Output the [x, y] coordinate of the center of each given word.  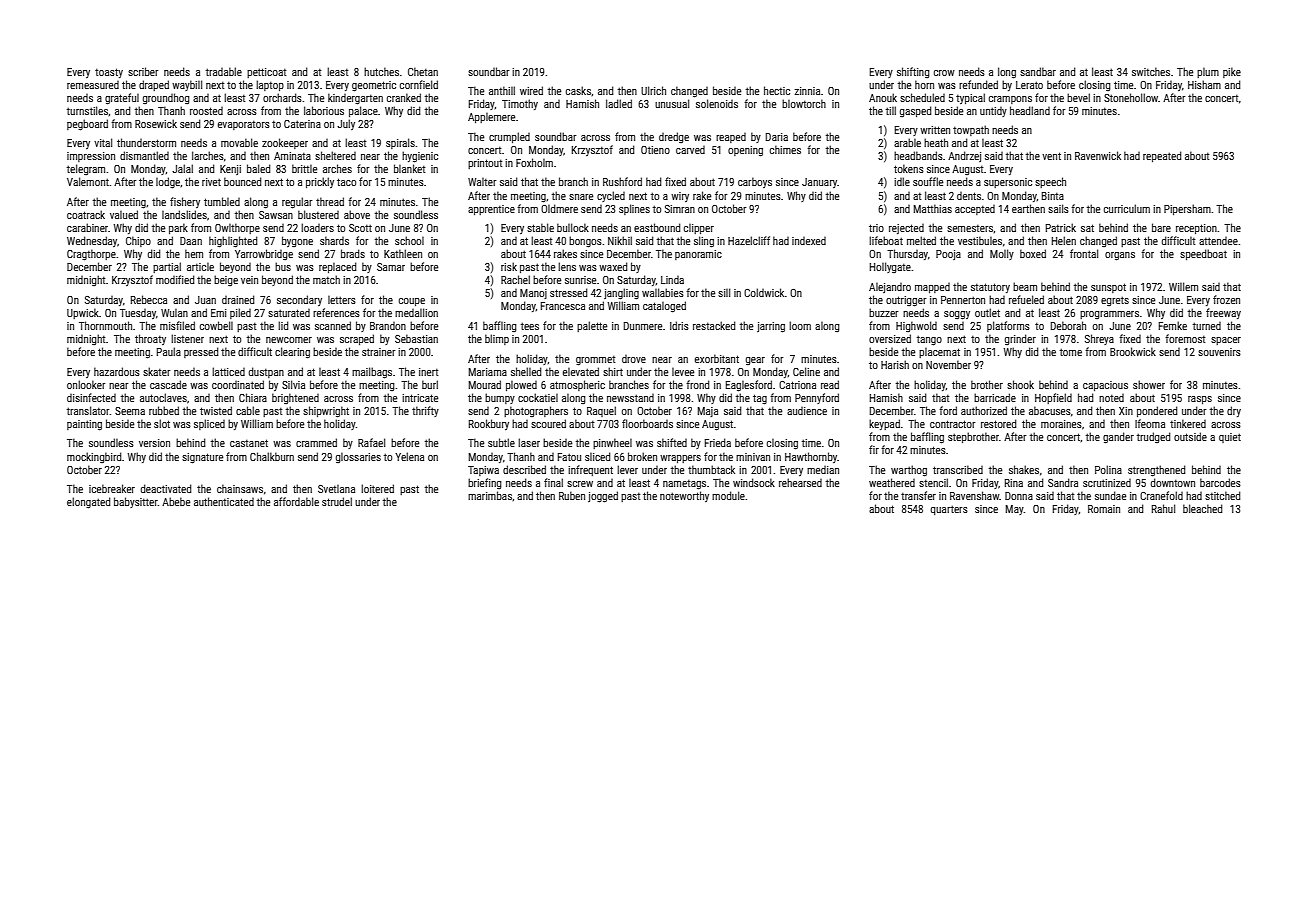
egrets [1115, 301]
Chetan [423, 71]
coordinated [238, 384]
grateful [122, 99]
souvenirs [1219, 352]
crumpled [509, 137]
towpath [971, 130]
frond [697, 384]
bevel [1078, 97]
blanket [409, 168]
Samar [391, 267]
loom [800, 325]
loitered [377, 488]
